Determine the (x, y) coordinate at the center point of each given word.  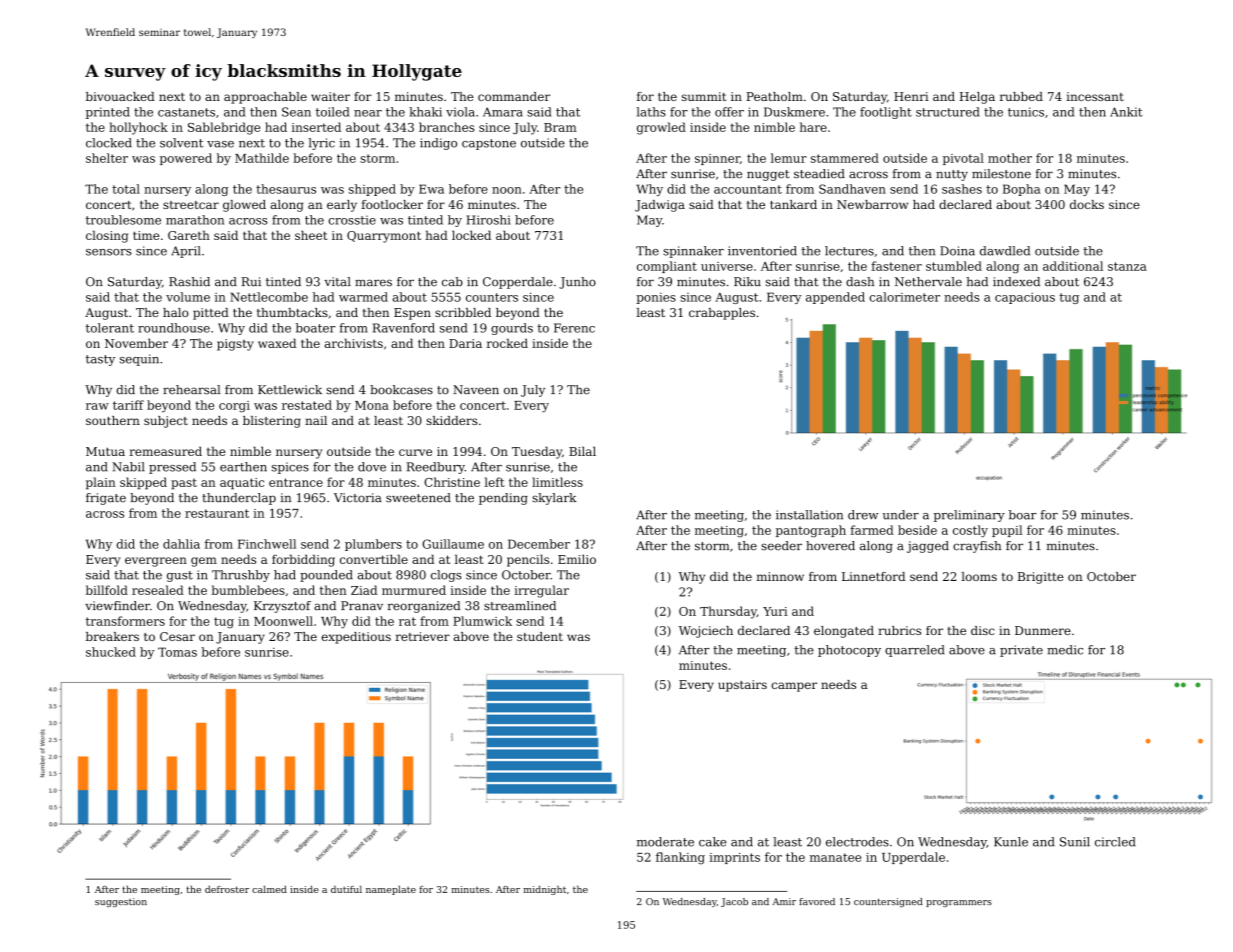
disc (982, 630)
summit (704, 96)
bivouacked (120, 96)
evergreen (156, 562)
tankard (793, 204)
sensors (109, 252)
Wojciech (706, 632)
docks (1087, 204)
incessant (1095, 96)
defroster (227, 889)
